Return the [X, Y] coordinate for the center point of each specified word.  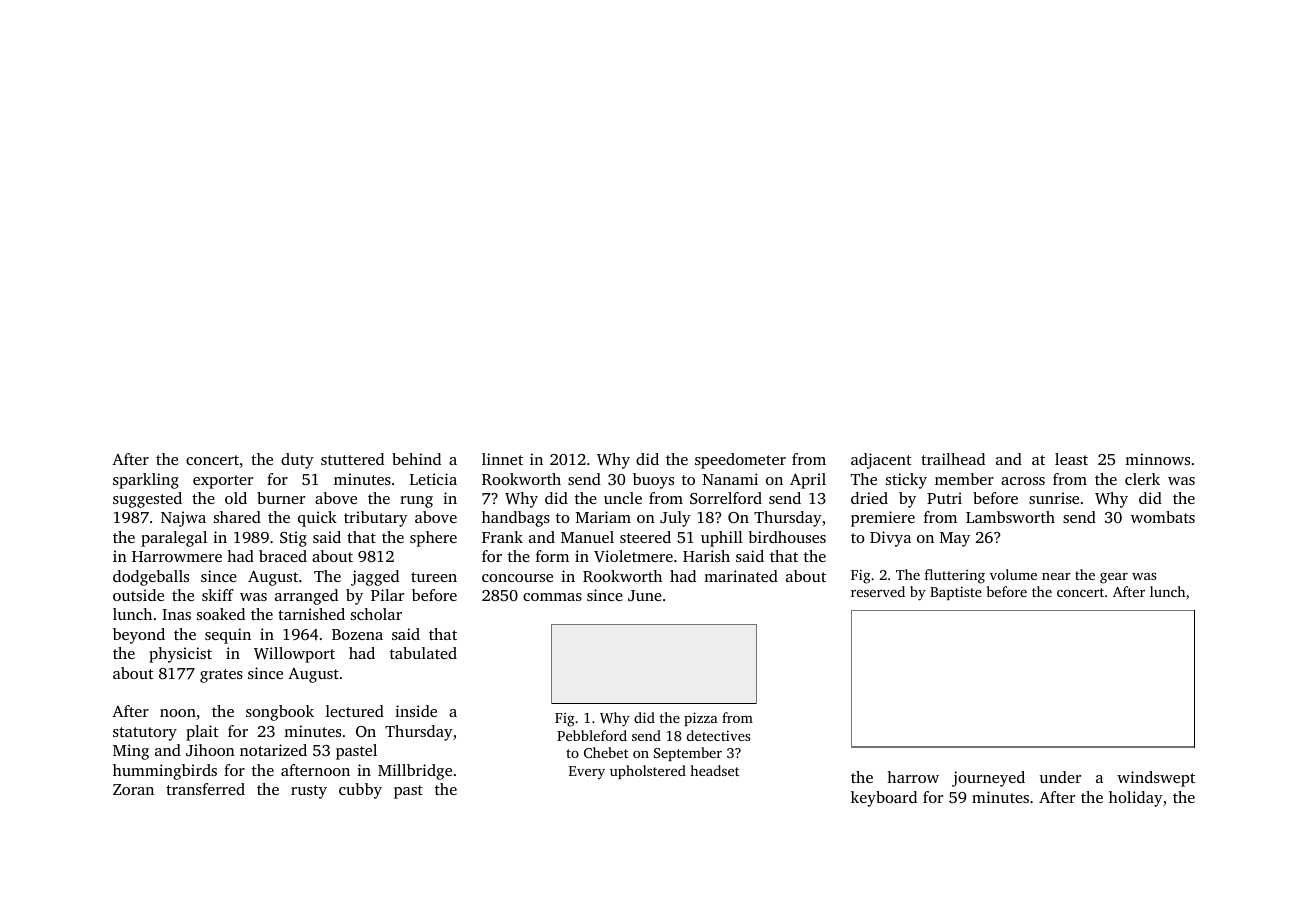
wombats [1163, 517]
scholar [376, 614]
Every [587, 772]
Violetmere [633, 556]
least [1071, 459]
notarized [273, 750]
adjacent [881, 461]
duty [297, 461]
